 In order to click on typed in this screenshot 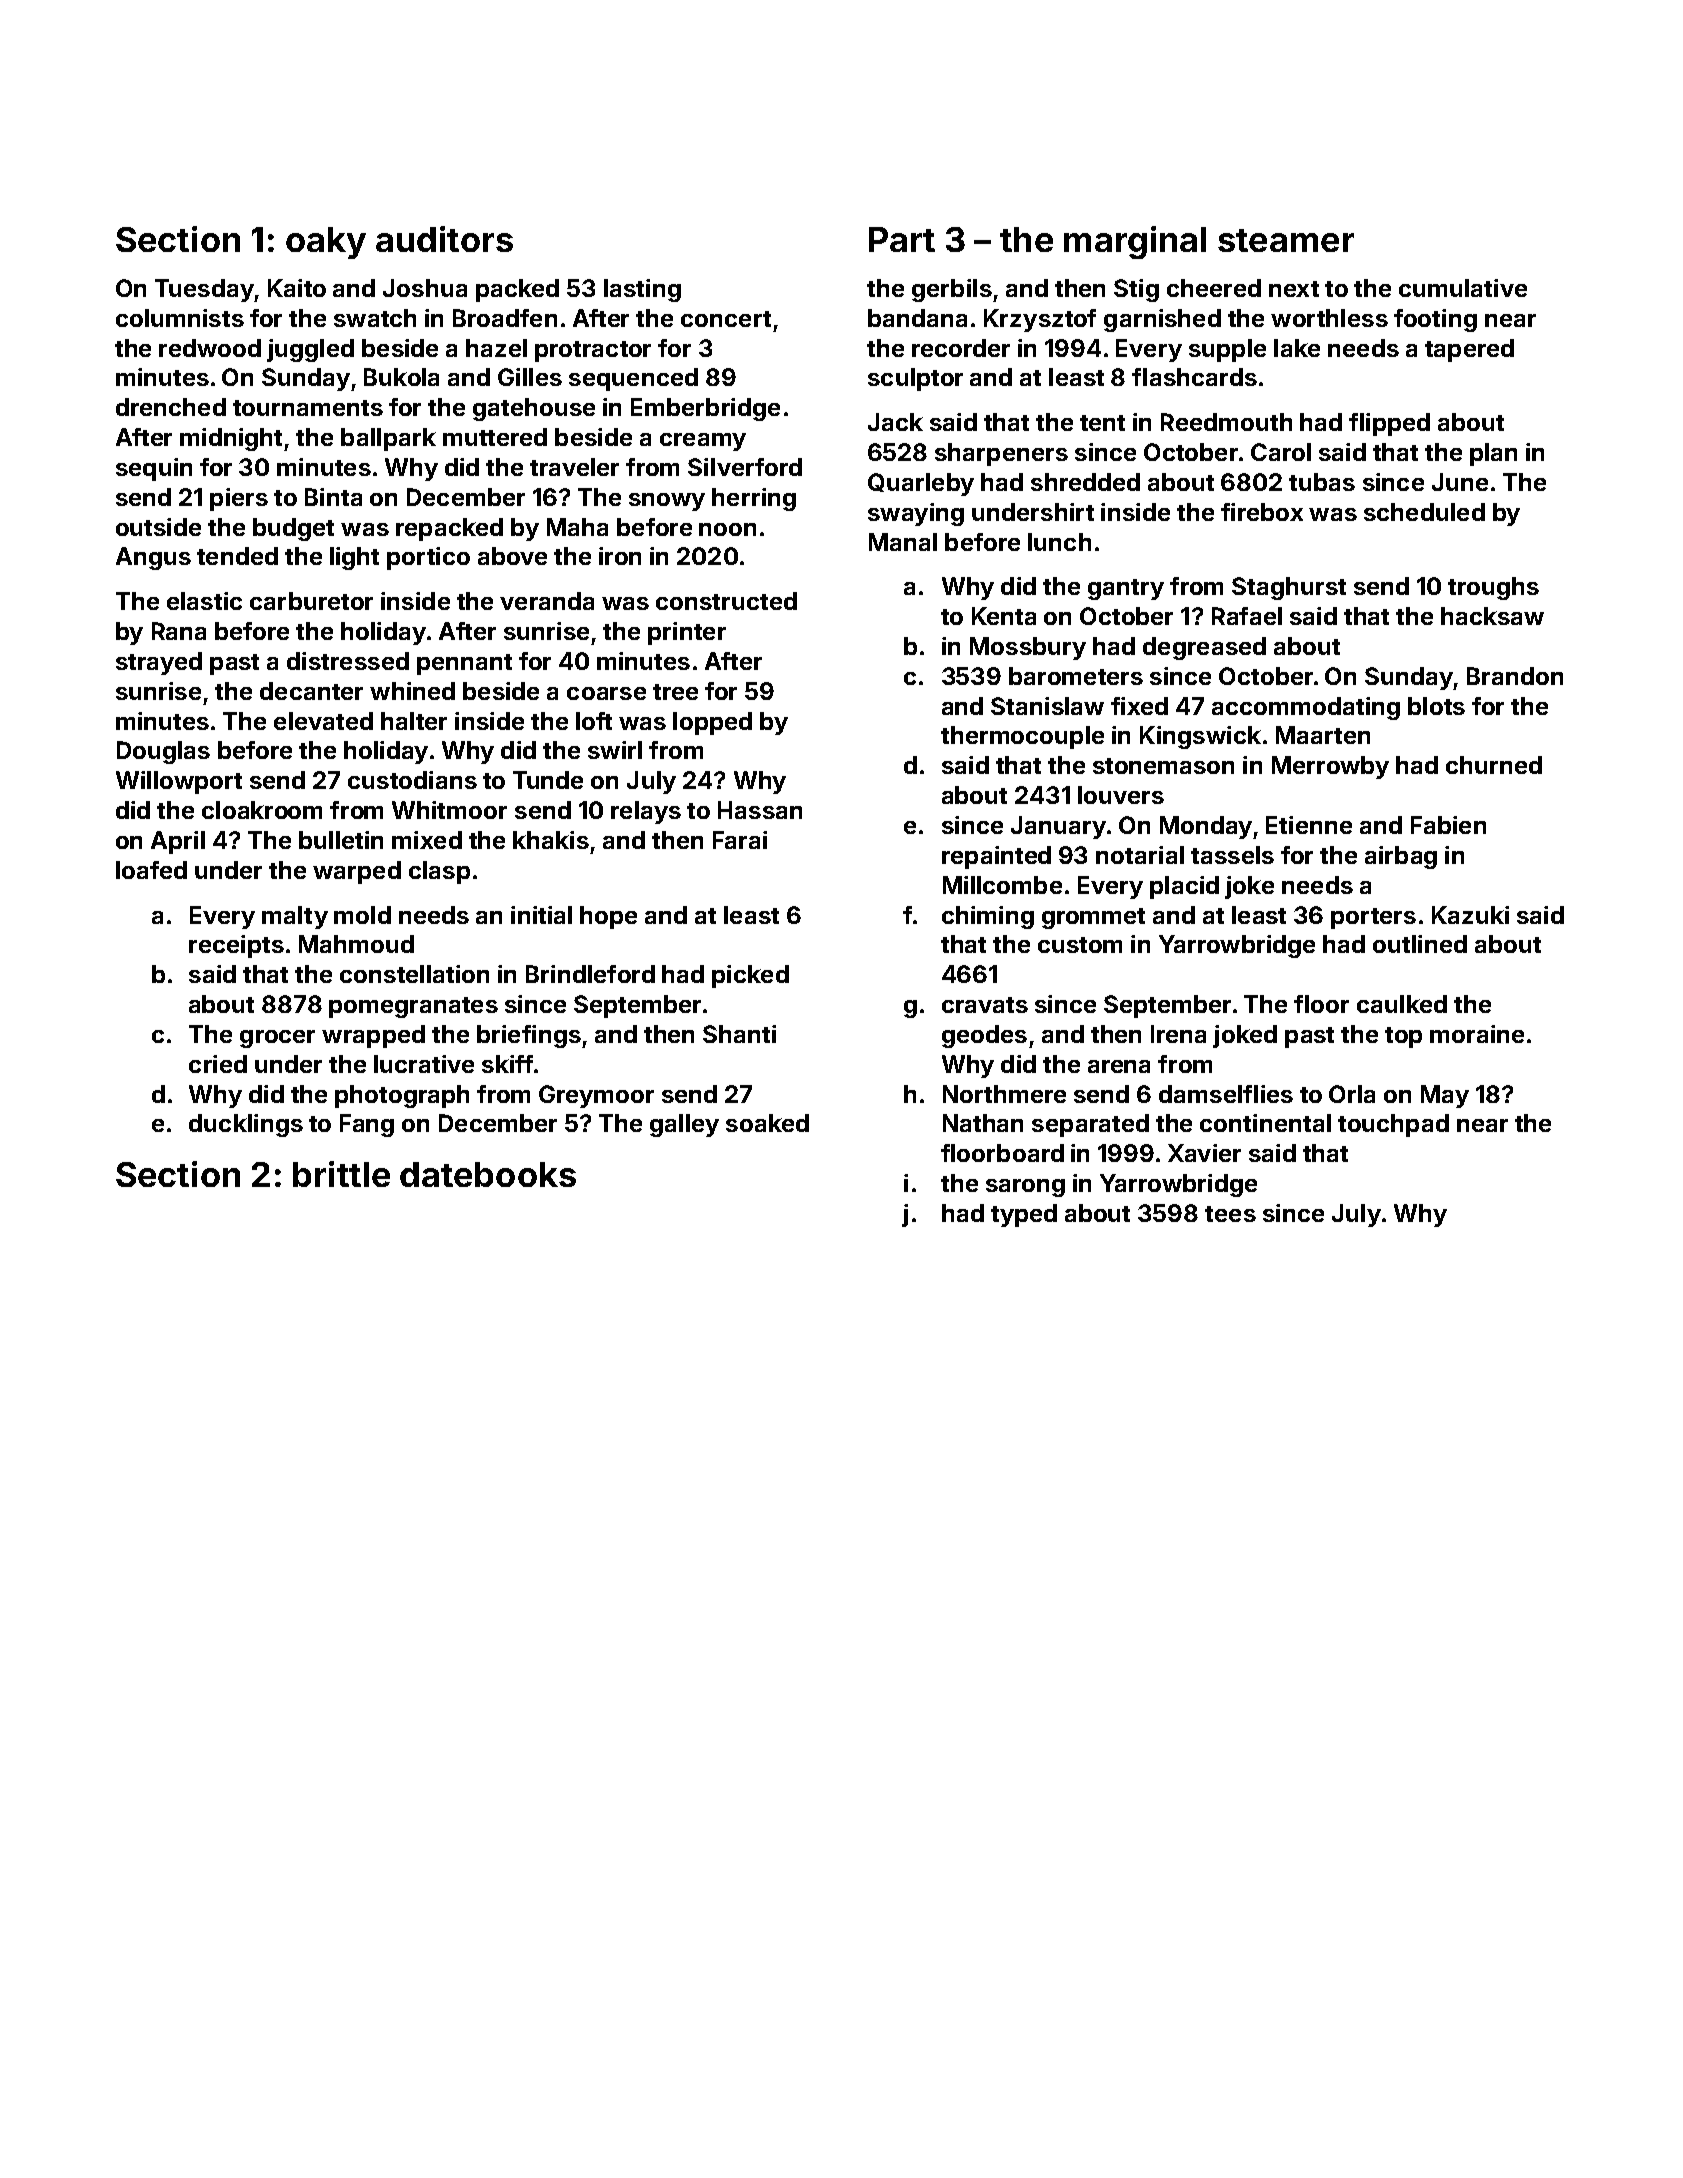, I will do `click(1024, 1215)`.
